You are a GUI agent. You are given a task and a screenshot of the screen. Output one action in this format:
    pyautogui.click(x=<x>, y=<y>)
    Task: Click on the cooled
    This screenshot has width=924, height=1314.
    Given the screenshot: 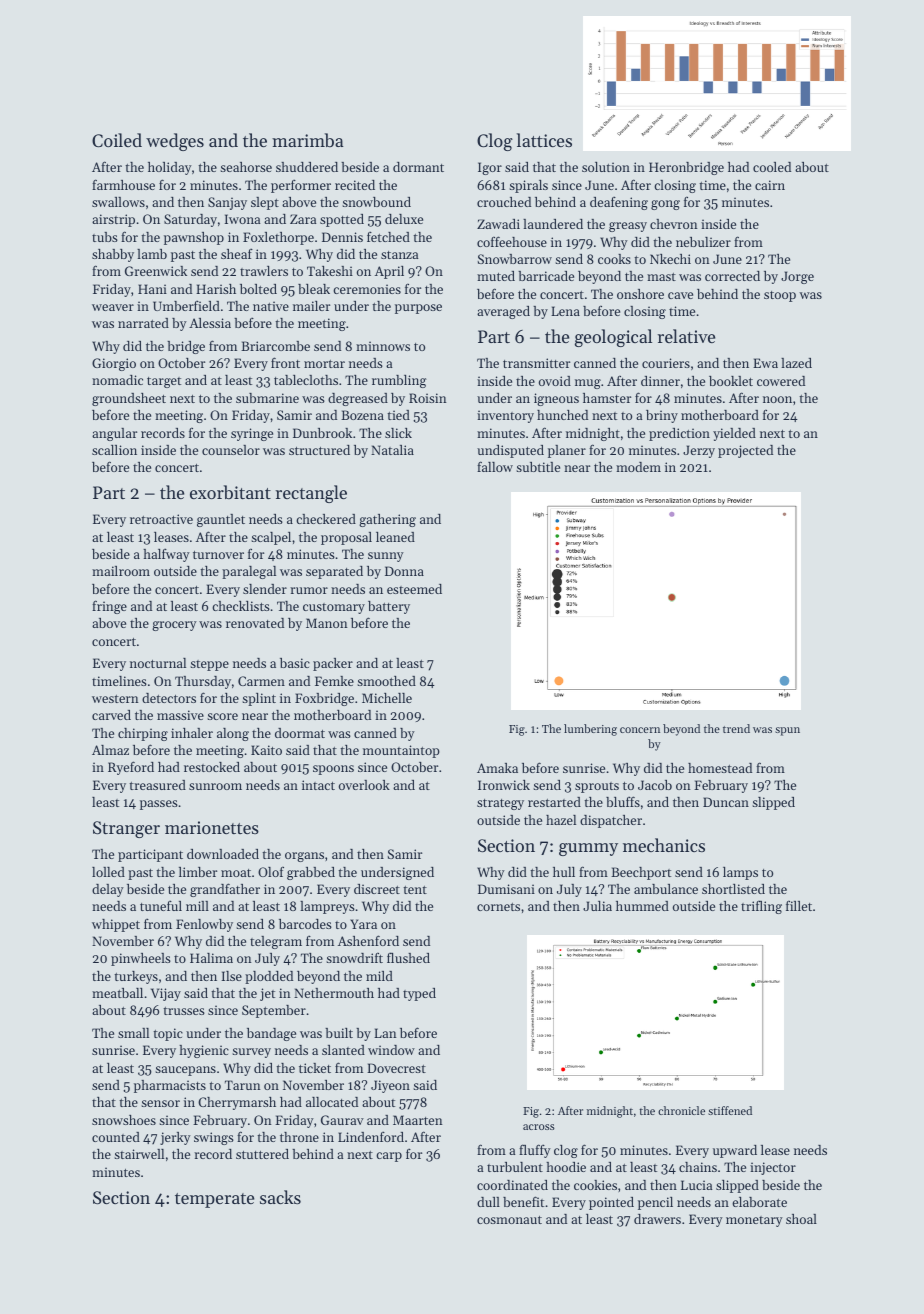 What is the action you would take?
    pyautogui.click(x=772, y=167)
